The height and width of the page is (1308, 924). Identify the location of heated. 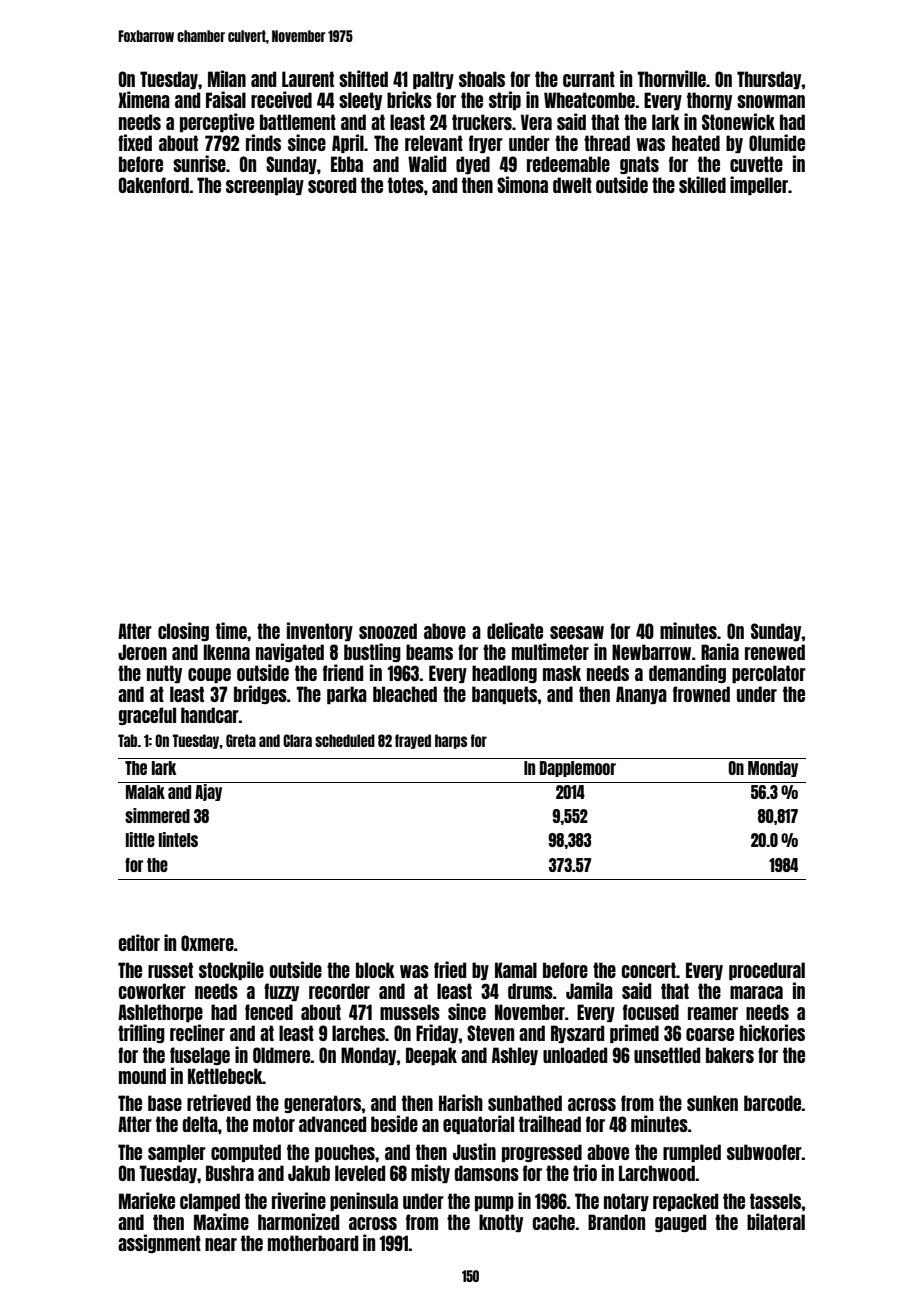
(696, 143).
